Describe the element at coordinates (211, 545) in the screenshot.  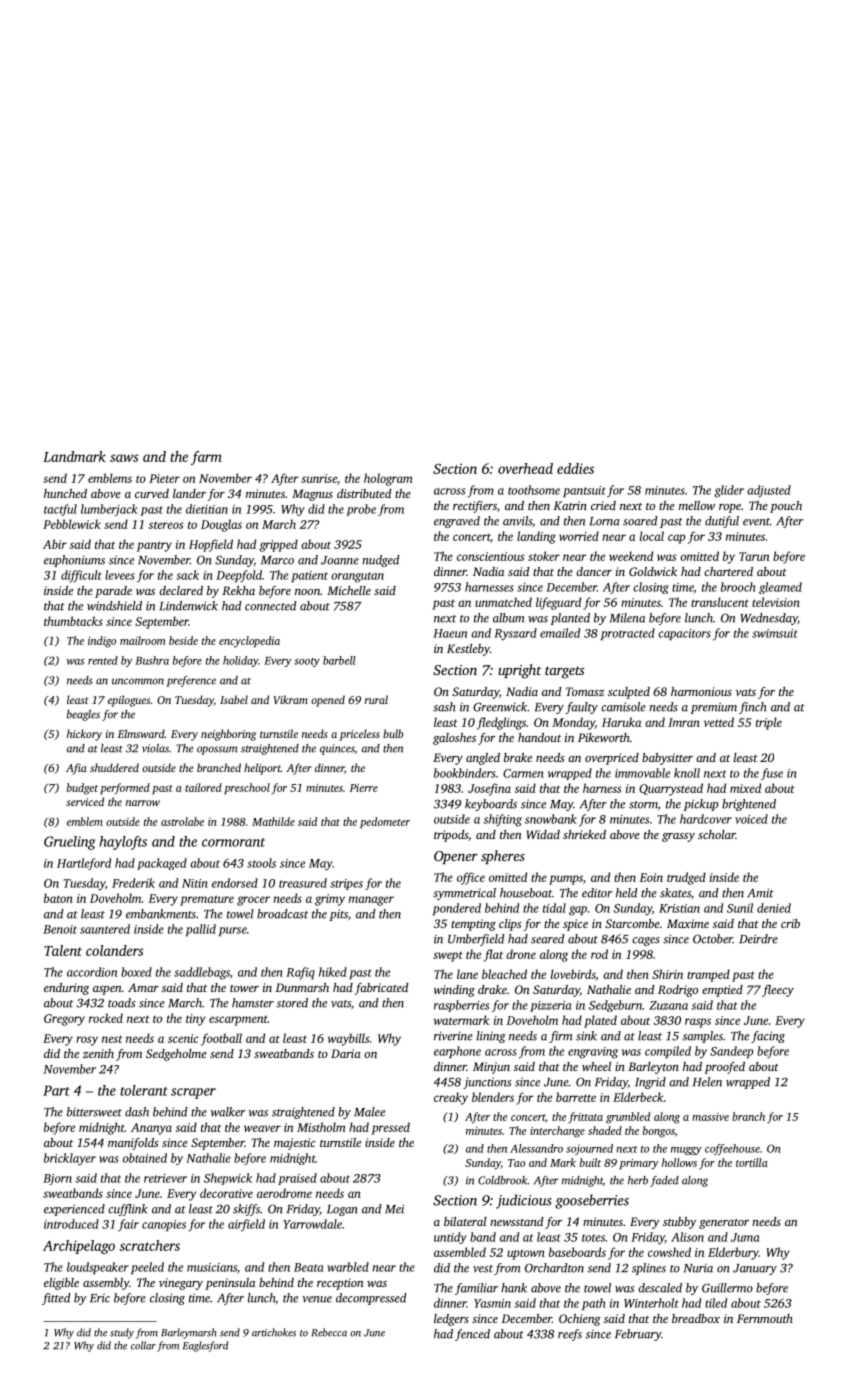
I see `Hopfield` at that location.
